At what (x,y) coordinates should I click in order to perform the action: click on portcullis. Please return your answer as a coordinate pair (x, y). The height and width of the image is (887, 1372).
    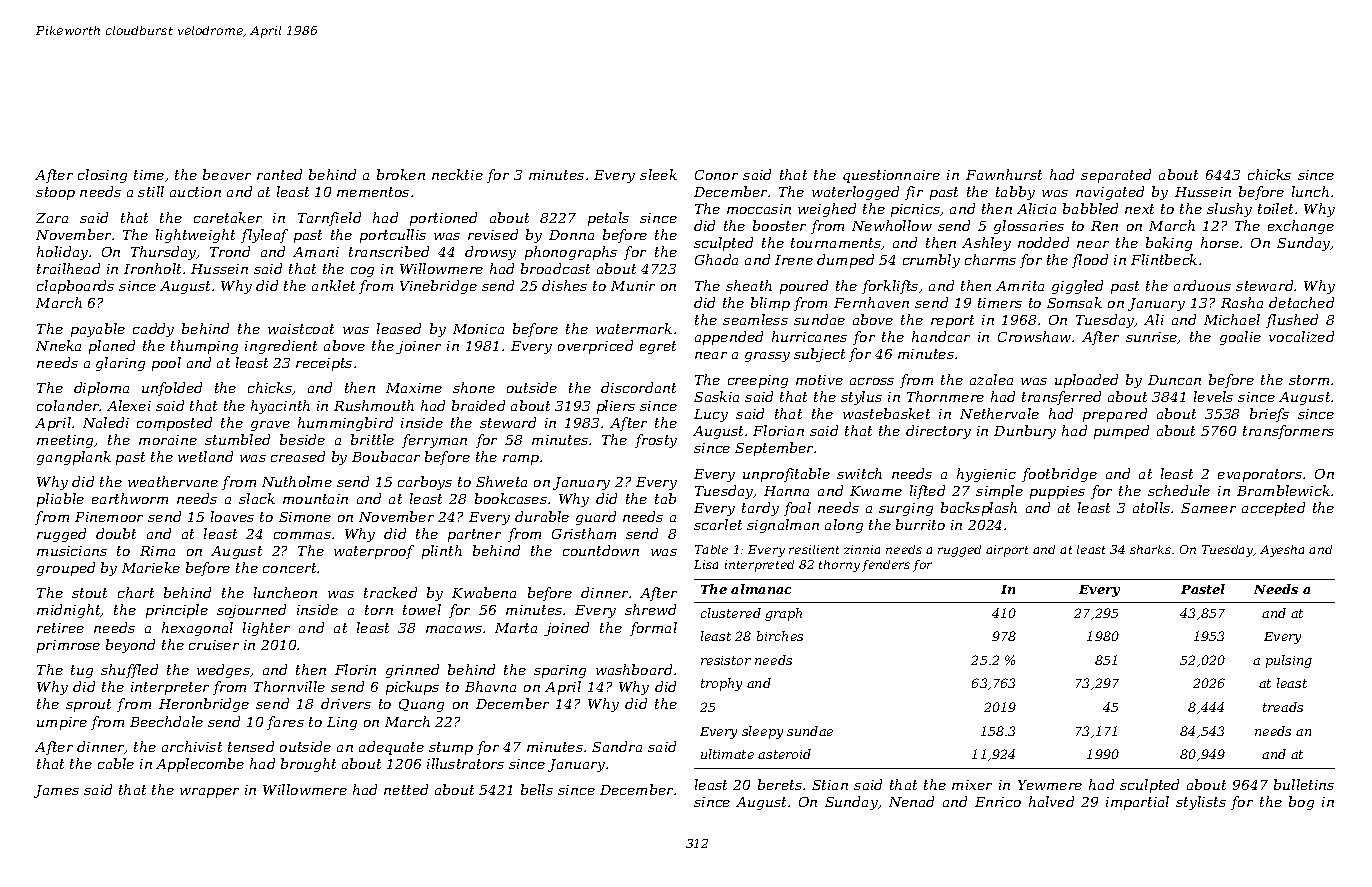
    Looking at the image, I should click on (393, 236).
